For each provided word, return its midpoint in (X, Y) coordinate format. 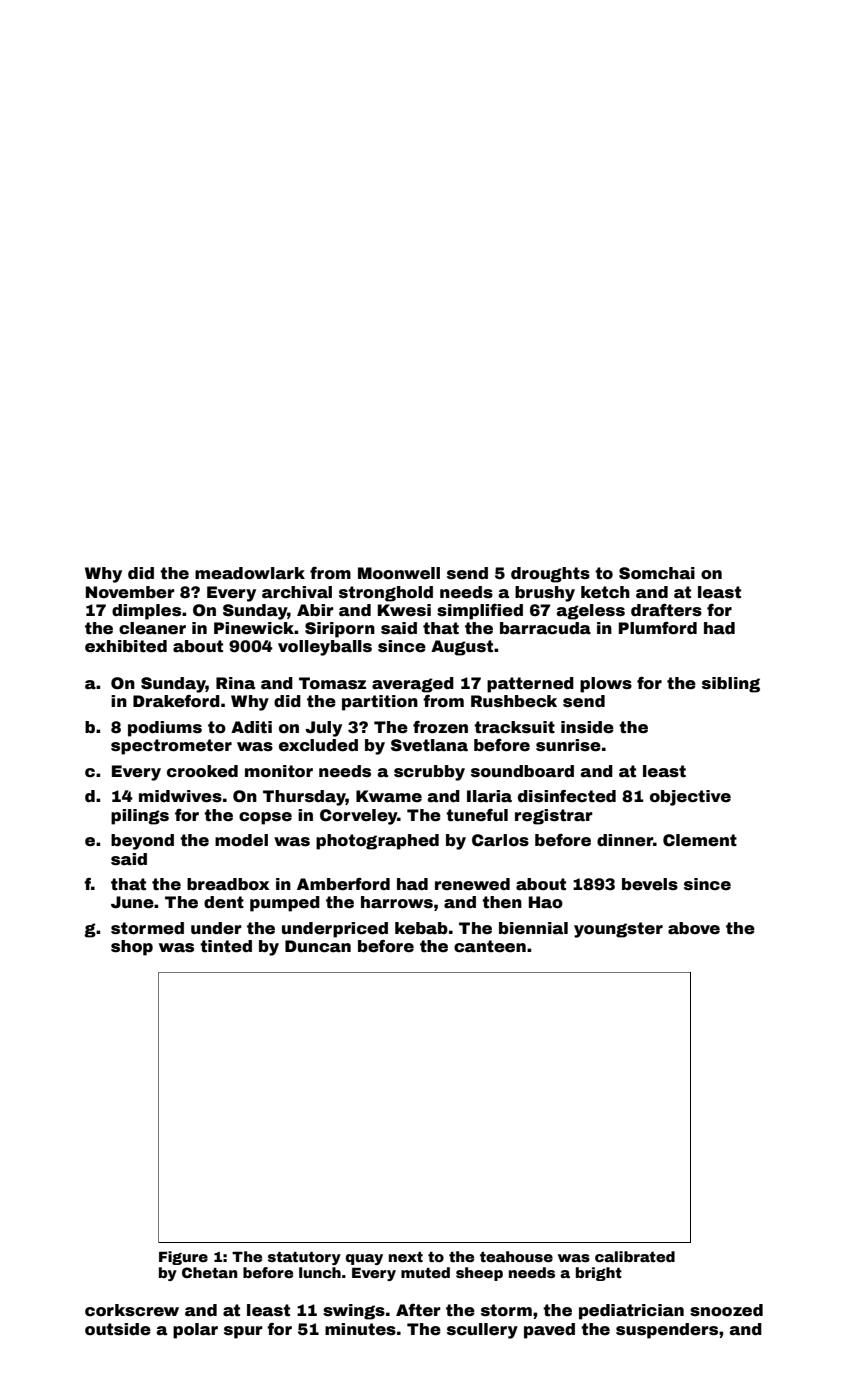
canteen (490, 946)
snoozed (726, 1310)
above (694, 928)
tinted (226, 946)
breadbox (228, 884)
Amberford (343, 884)
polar (195, 1331)
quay (364, 1259)
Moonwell (399, 573)
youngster (618, 930)
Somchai (657, 573)
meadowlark (250, 573)
